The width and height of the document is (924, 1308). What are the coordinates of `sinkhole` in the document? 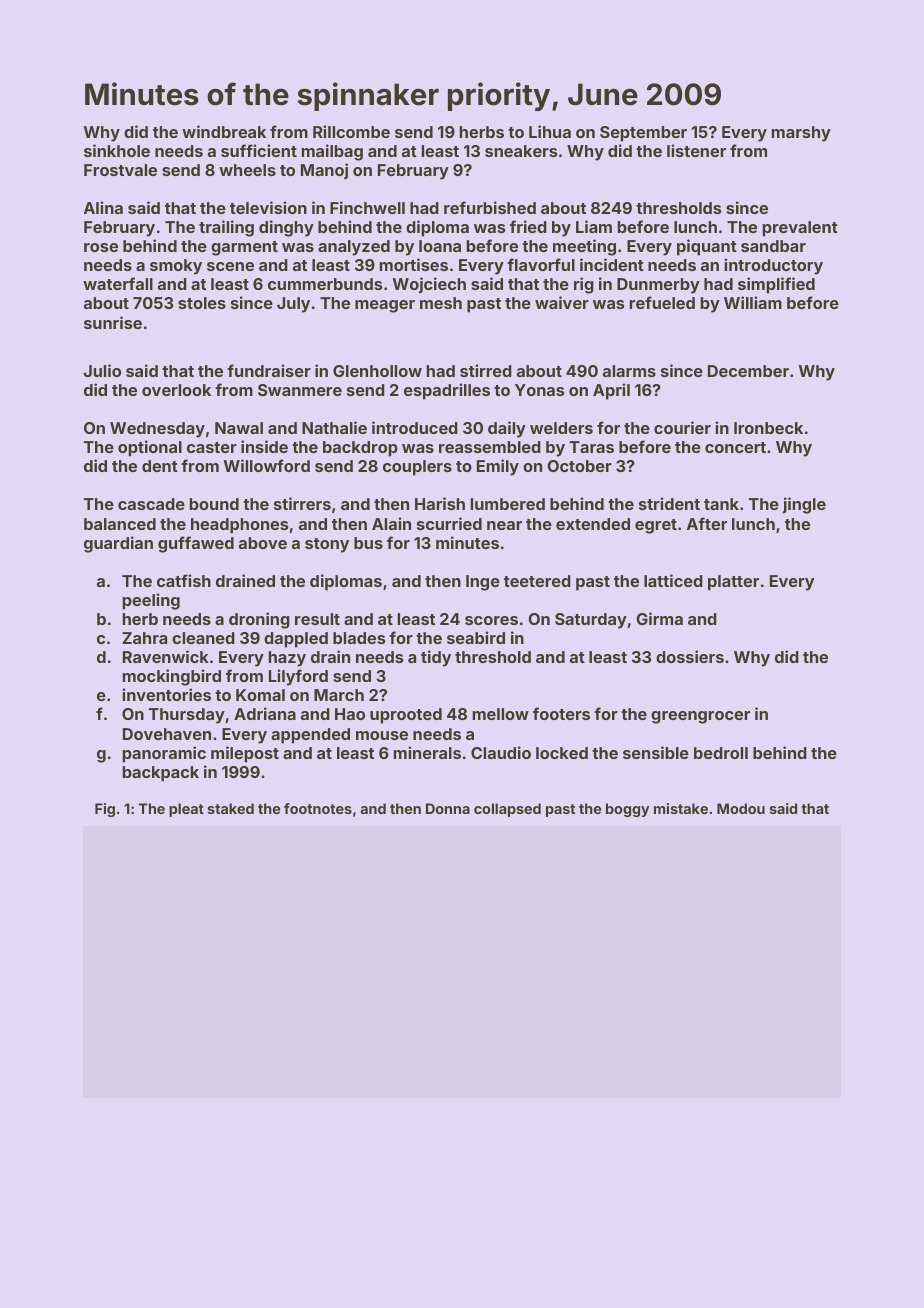 It's located at (117, 150).
